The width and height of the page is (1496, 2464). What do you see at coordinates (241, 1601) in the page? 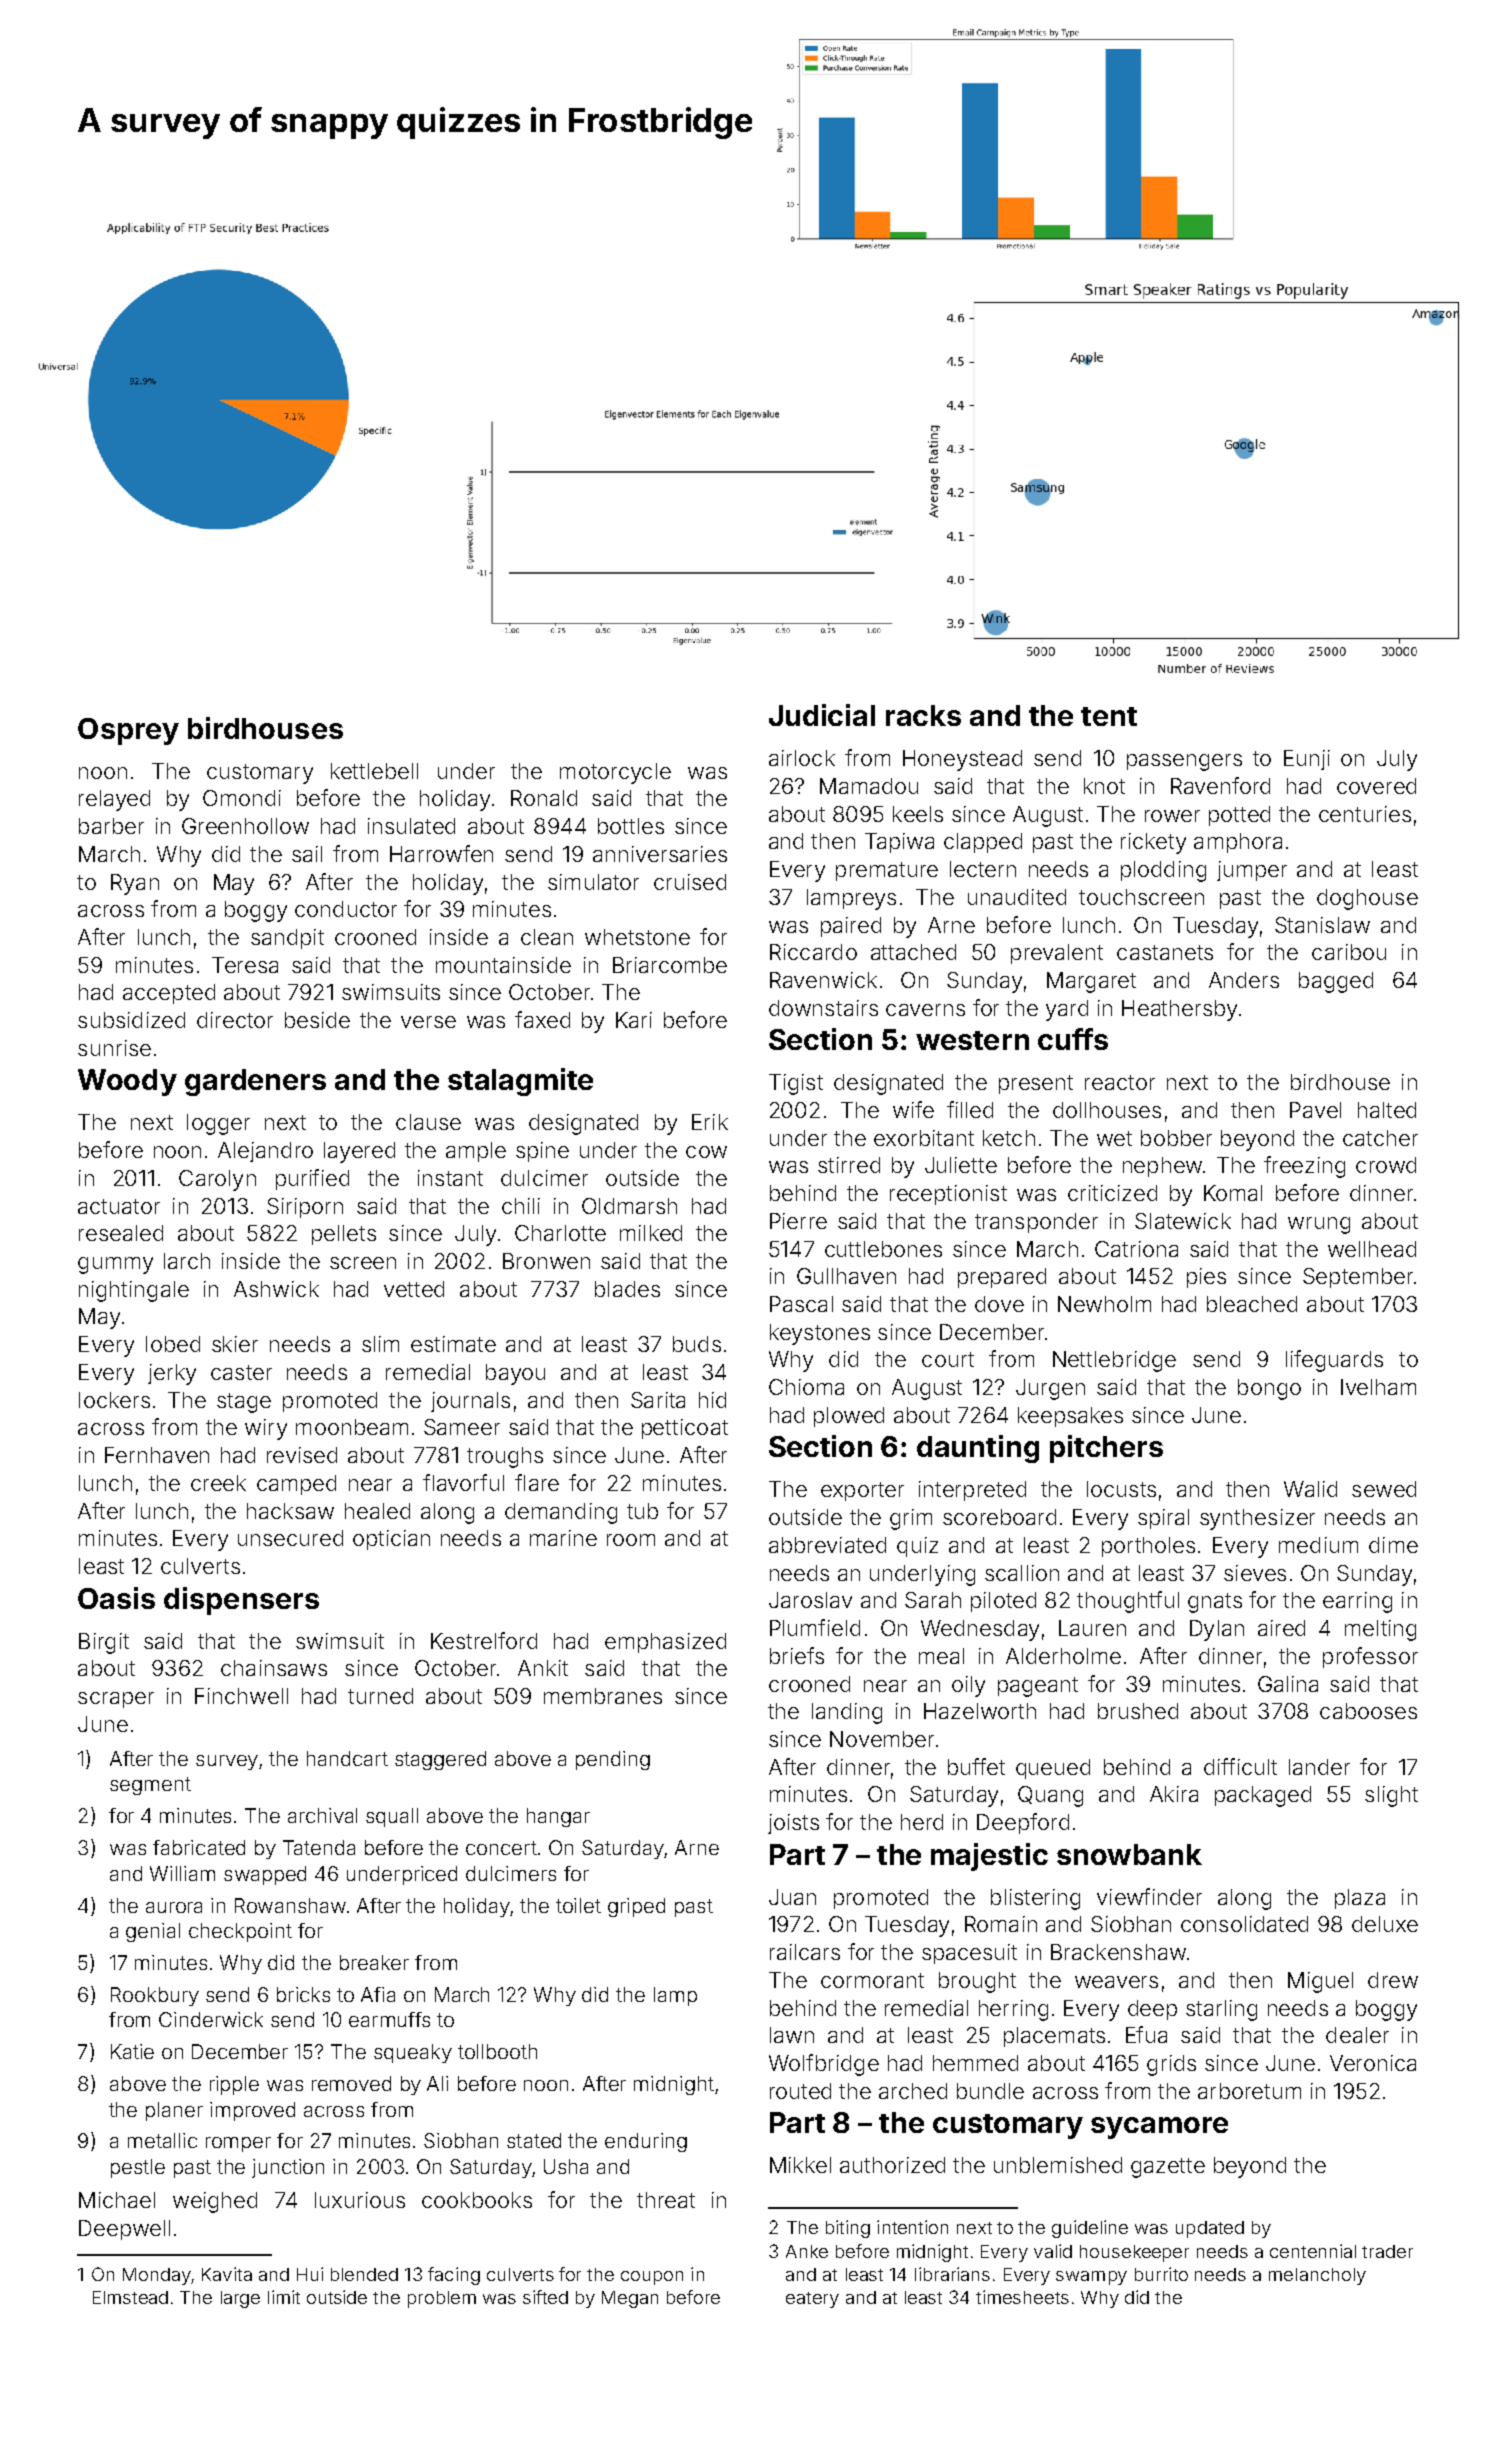
I see `dispensers` at bounding box center [241, 1601].
